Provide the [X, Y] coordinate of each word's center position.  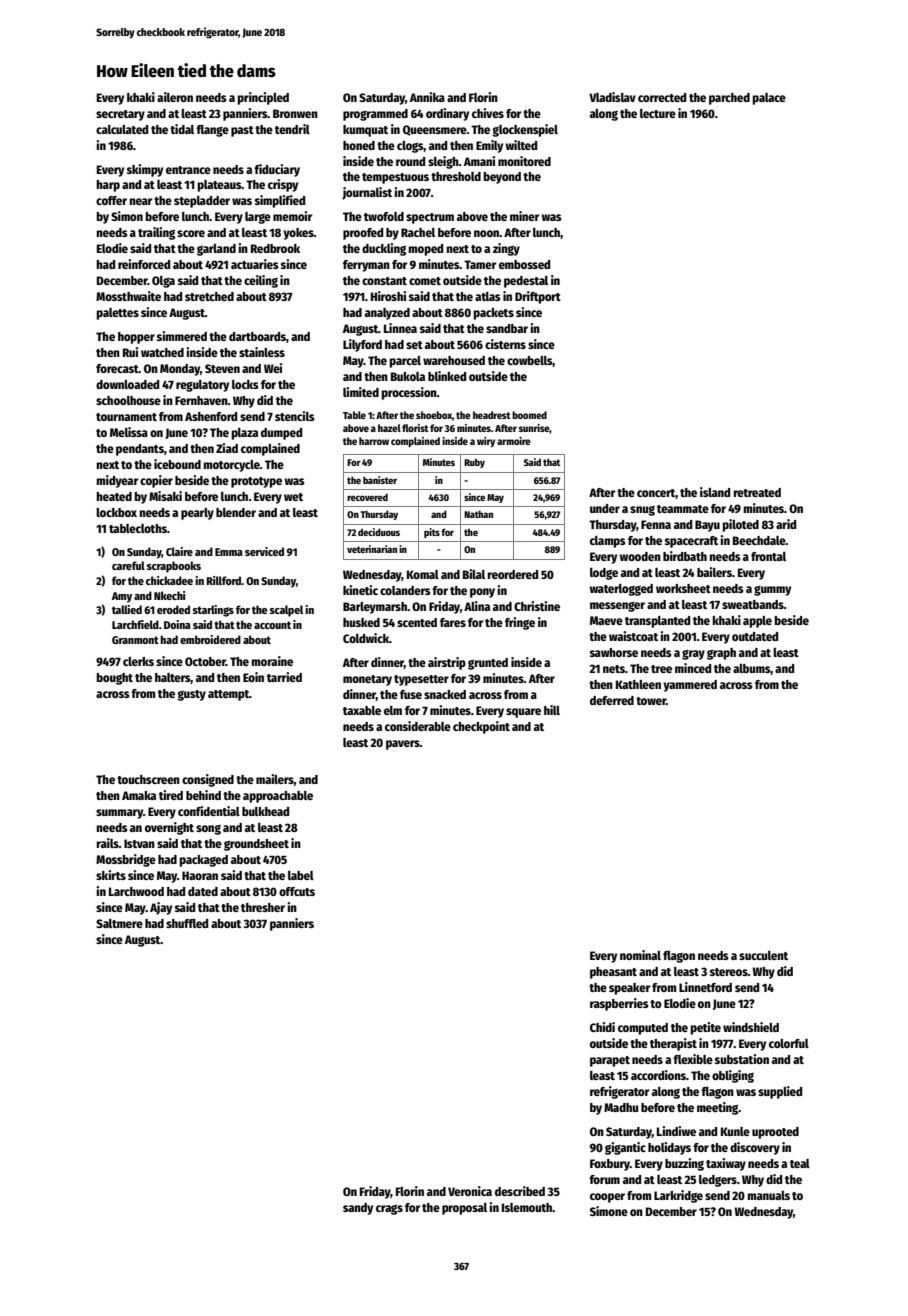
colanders [405, 590]
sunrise [534, 429]
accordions [658, 1075]
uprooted [775, 1133]
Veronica [470, 1191]
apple [757, 622]
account [272, 625]
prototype [256, 482]
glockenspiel [525, 130]
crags [389, 1209]
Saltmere [119, 923]
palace [769, 99]
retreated [757, 492]
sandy [358, 1209]
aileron [175, 97]
